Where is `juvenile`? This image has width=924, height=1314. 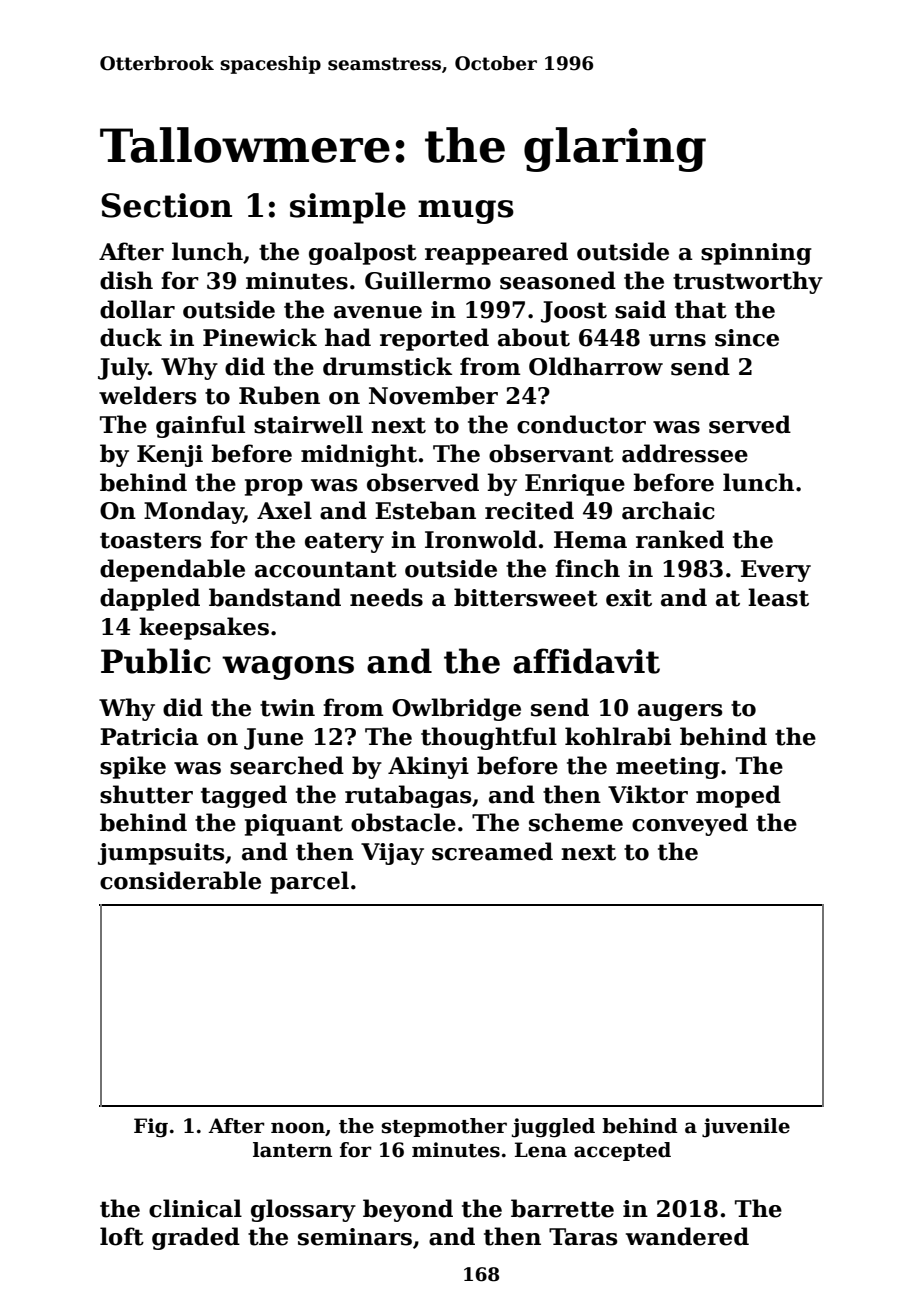
juvenile is located at coordinates (746, 1128).
